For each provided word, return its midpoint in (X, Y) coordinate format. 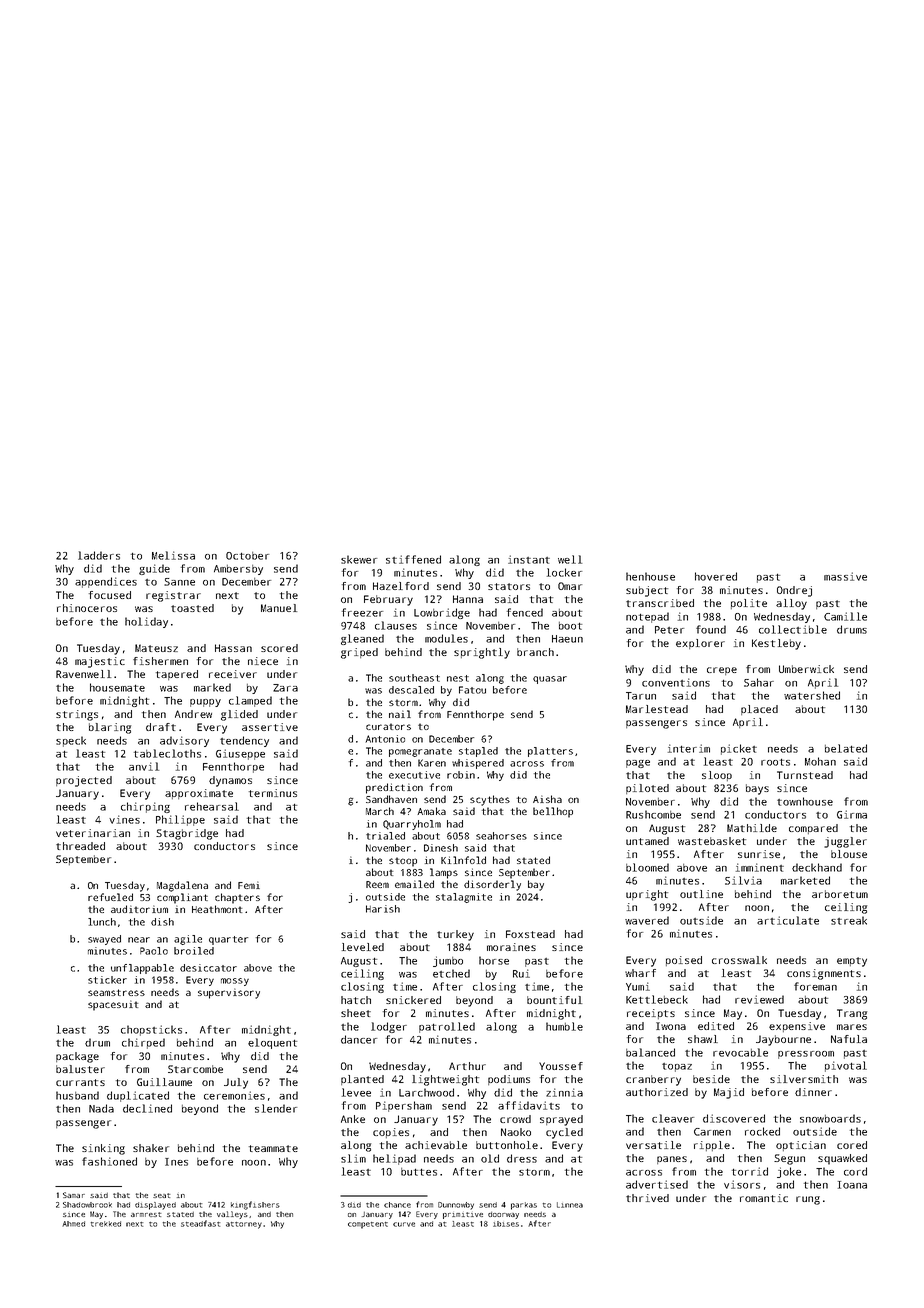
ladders (99, 555)
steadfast (200, 1223)
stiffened (413, 559)
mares (852, 1027)
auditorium (139, 909)
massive (845, 576)
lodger (389, 1027)
